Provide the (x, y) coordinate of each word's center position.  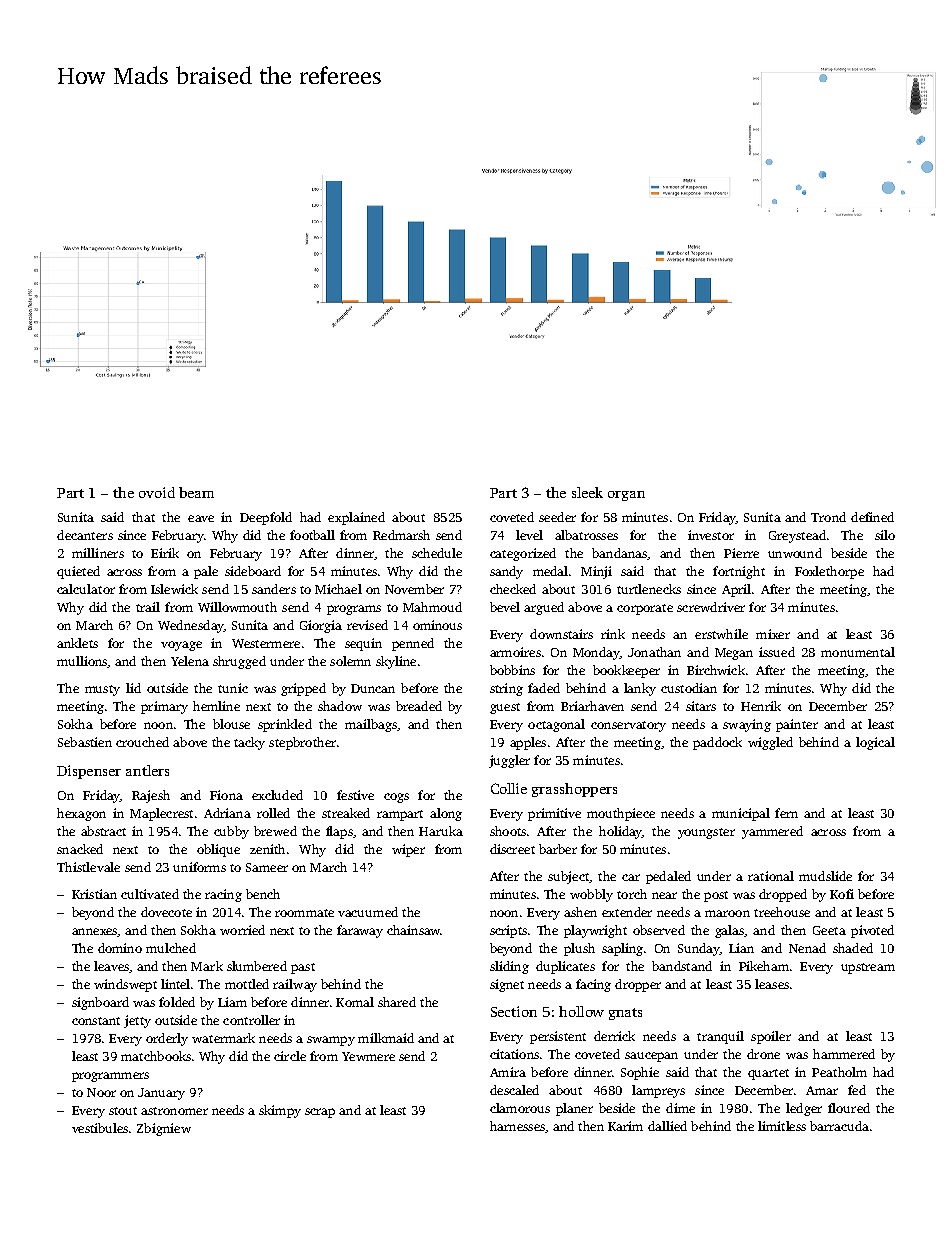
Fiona (226, 795)
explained (356, 518)
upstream (868, 968)
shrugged (239, 662)
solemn (350, 661)
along (446, 814)
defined (872, 517)
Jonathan (654, 652)
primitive (554, 814)
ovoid (157, 492)
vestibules (100, 1128)
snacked (80, 849)
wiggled (770, 743)
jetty (137, 1021)
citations (514, 1054)
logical (875, 743)
